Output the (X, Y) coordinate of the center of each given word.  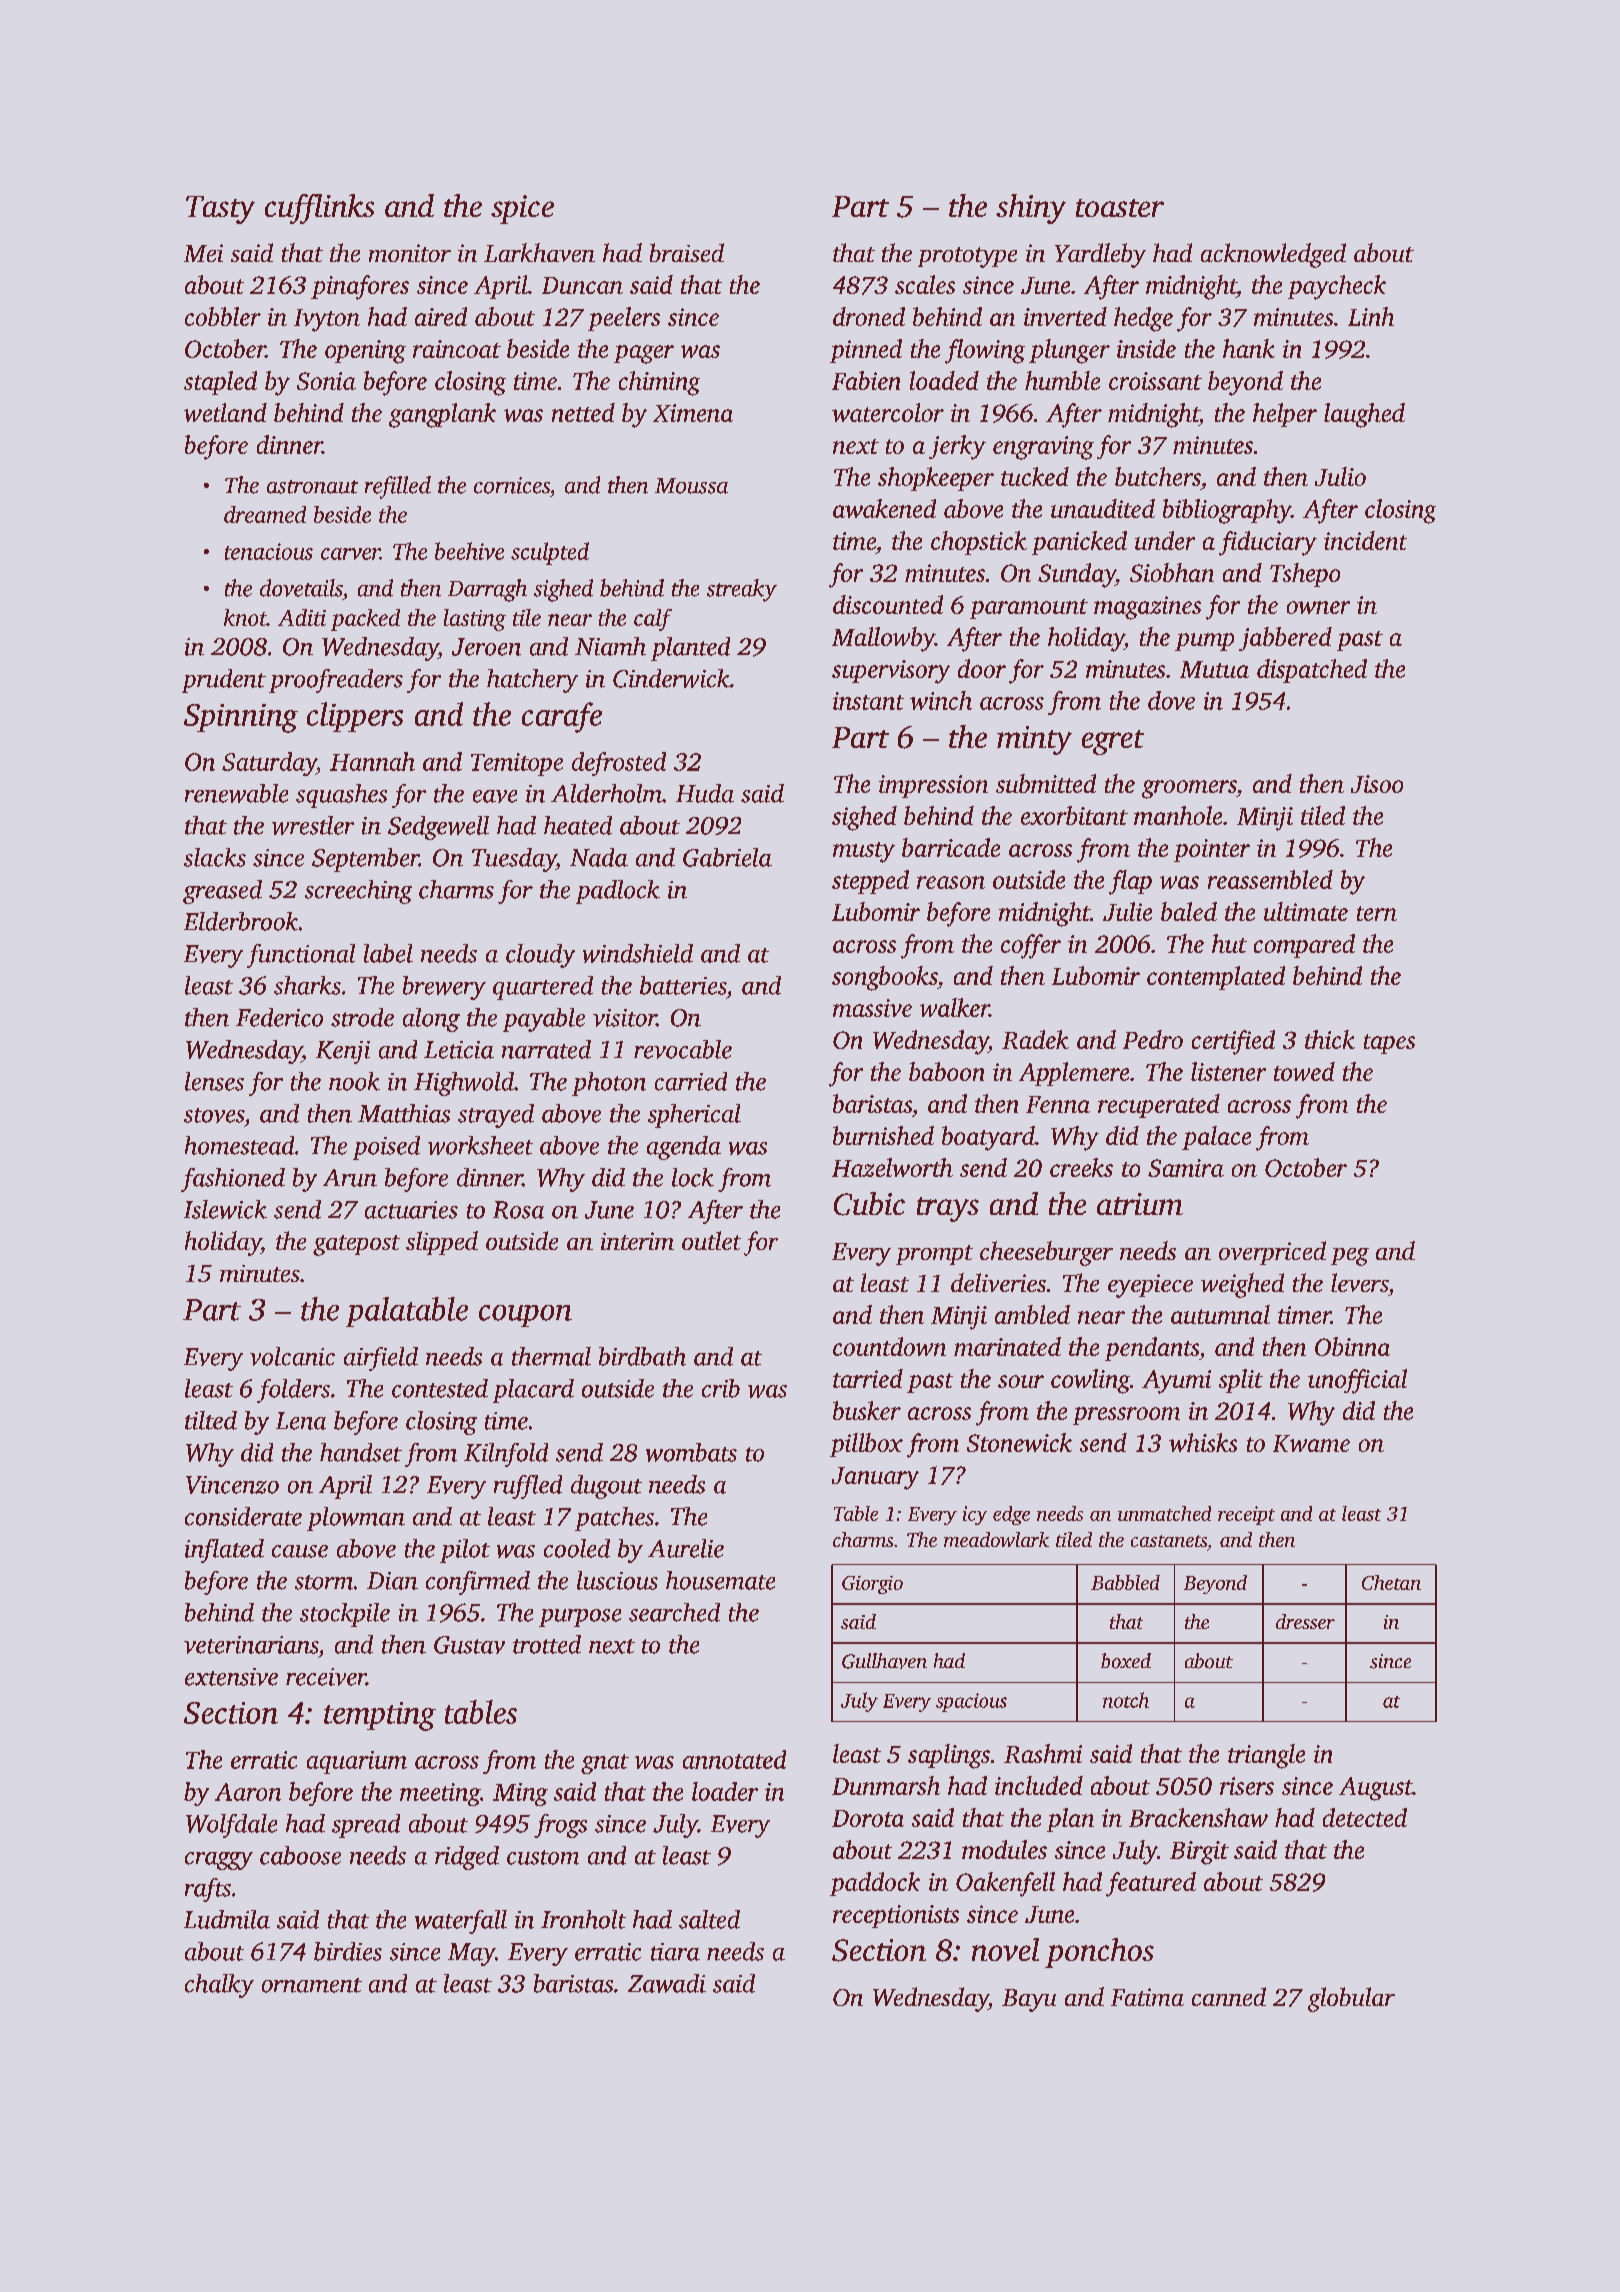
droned (869, 316)
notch (1126, 1700)
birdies (348, 1951)
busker (867, 1410)
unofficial (1357, 1381)
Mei (203, 253)
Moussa (691, 486)
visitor (625, 1018)
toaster (1120, 208)
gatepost (356, 1245)
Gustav (469, 1645)
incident (1365, 540)
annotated (734, 1759)
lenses (214, 1081)
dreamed (265, 514)
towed (1304, 1071)
